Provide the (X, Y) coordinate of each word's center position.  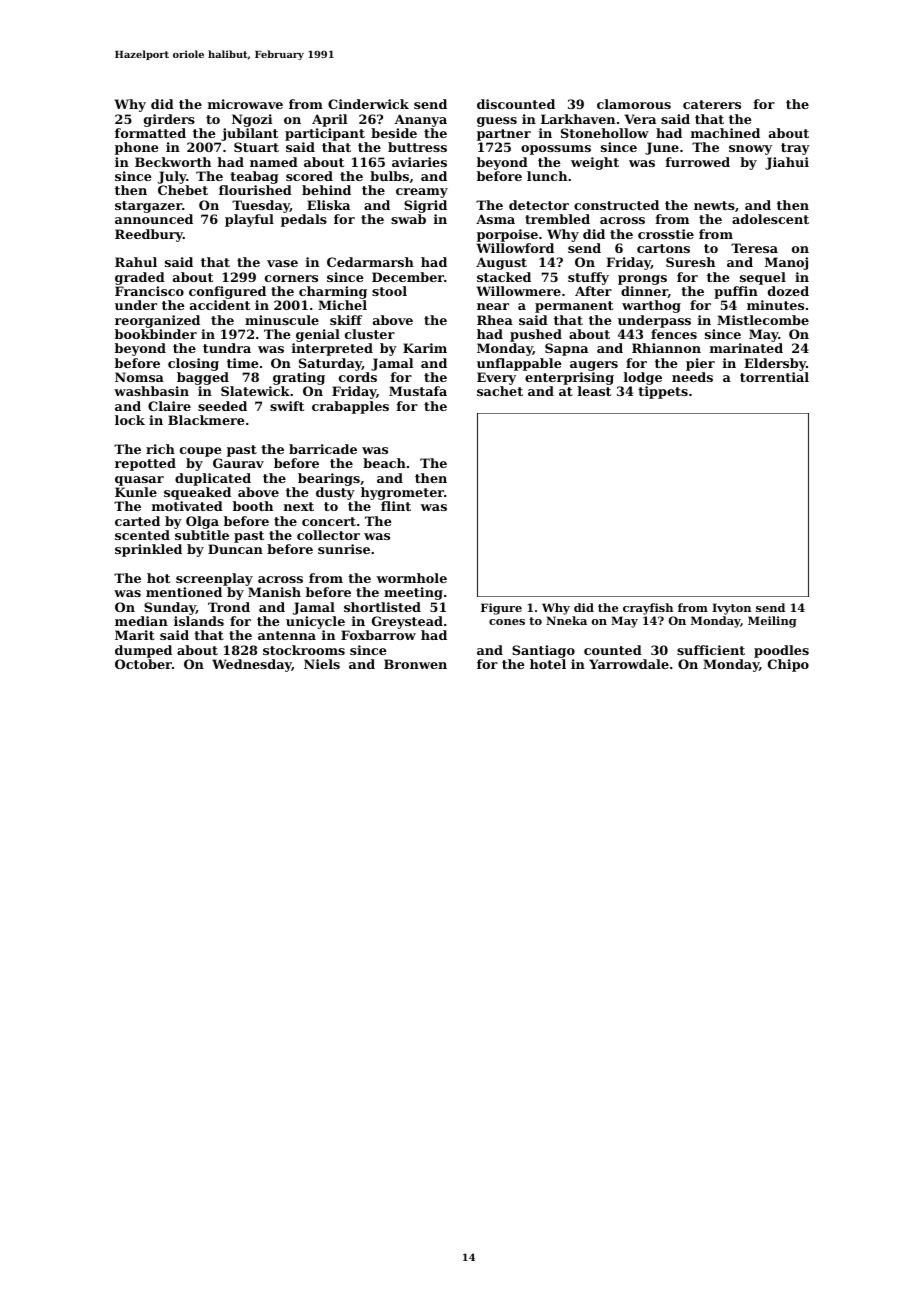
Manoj (786, 263)
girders (169, 120)
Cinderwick (368, 104)
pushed (536, 335)
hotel (548, 664)
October (143, 664)
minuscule (282, 320)
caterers (712, 104)
